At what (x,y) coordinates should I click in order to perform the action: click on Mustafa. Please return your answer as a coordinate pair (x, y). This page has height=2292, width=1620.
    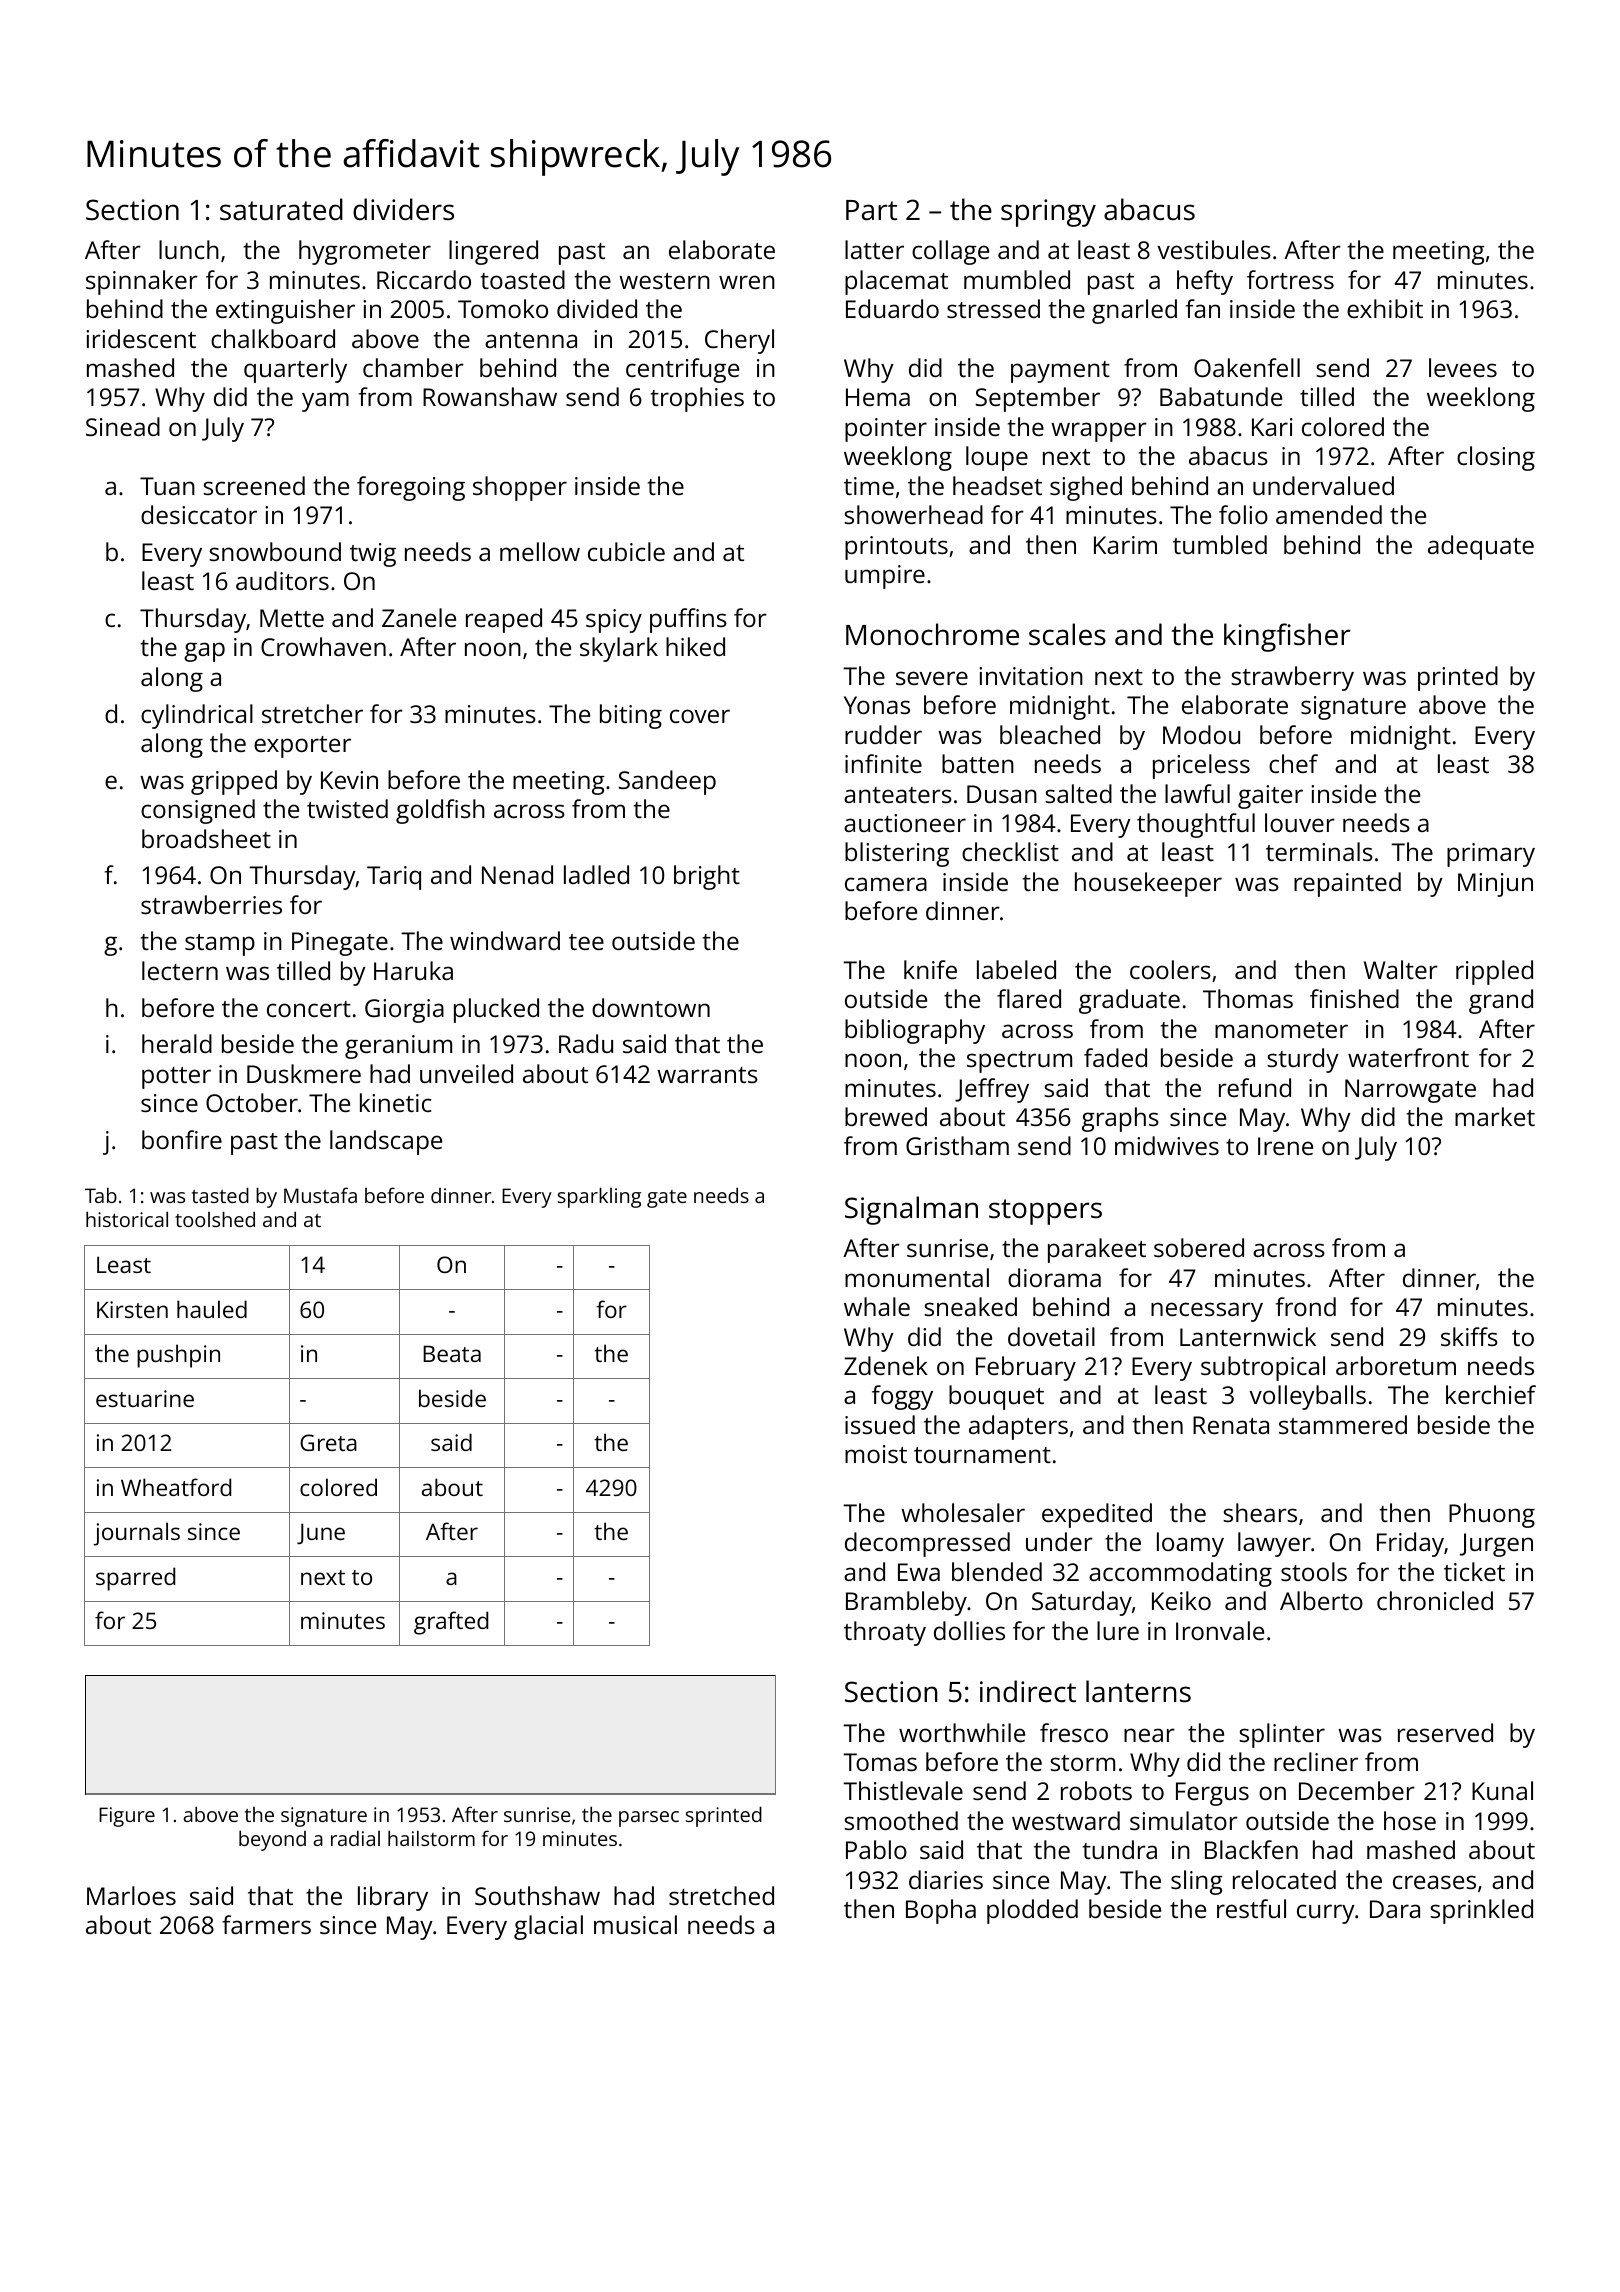
    Looking at the image, I should click on (320, 1195).
